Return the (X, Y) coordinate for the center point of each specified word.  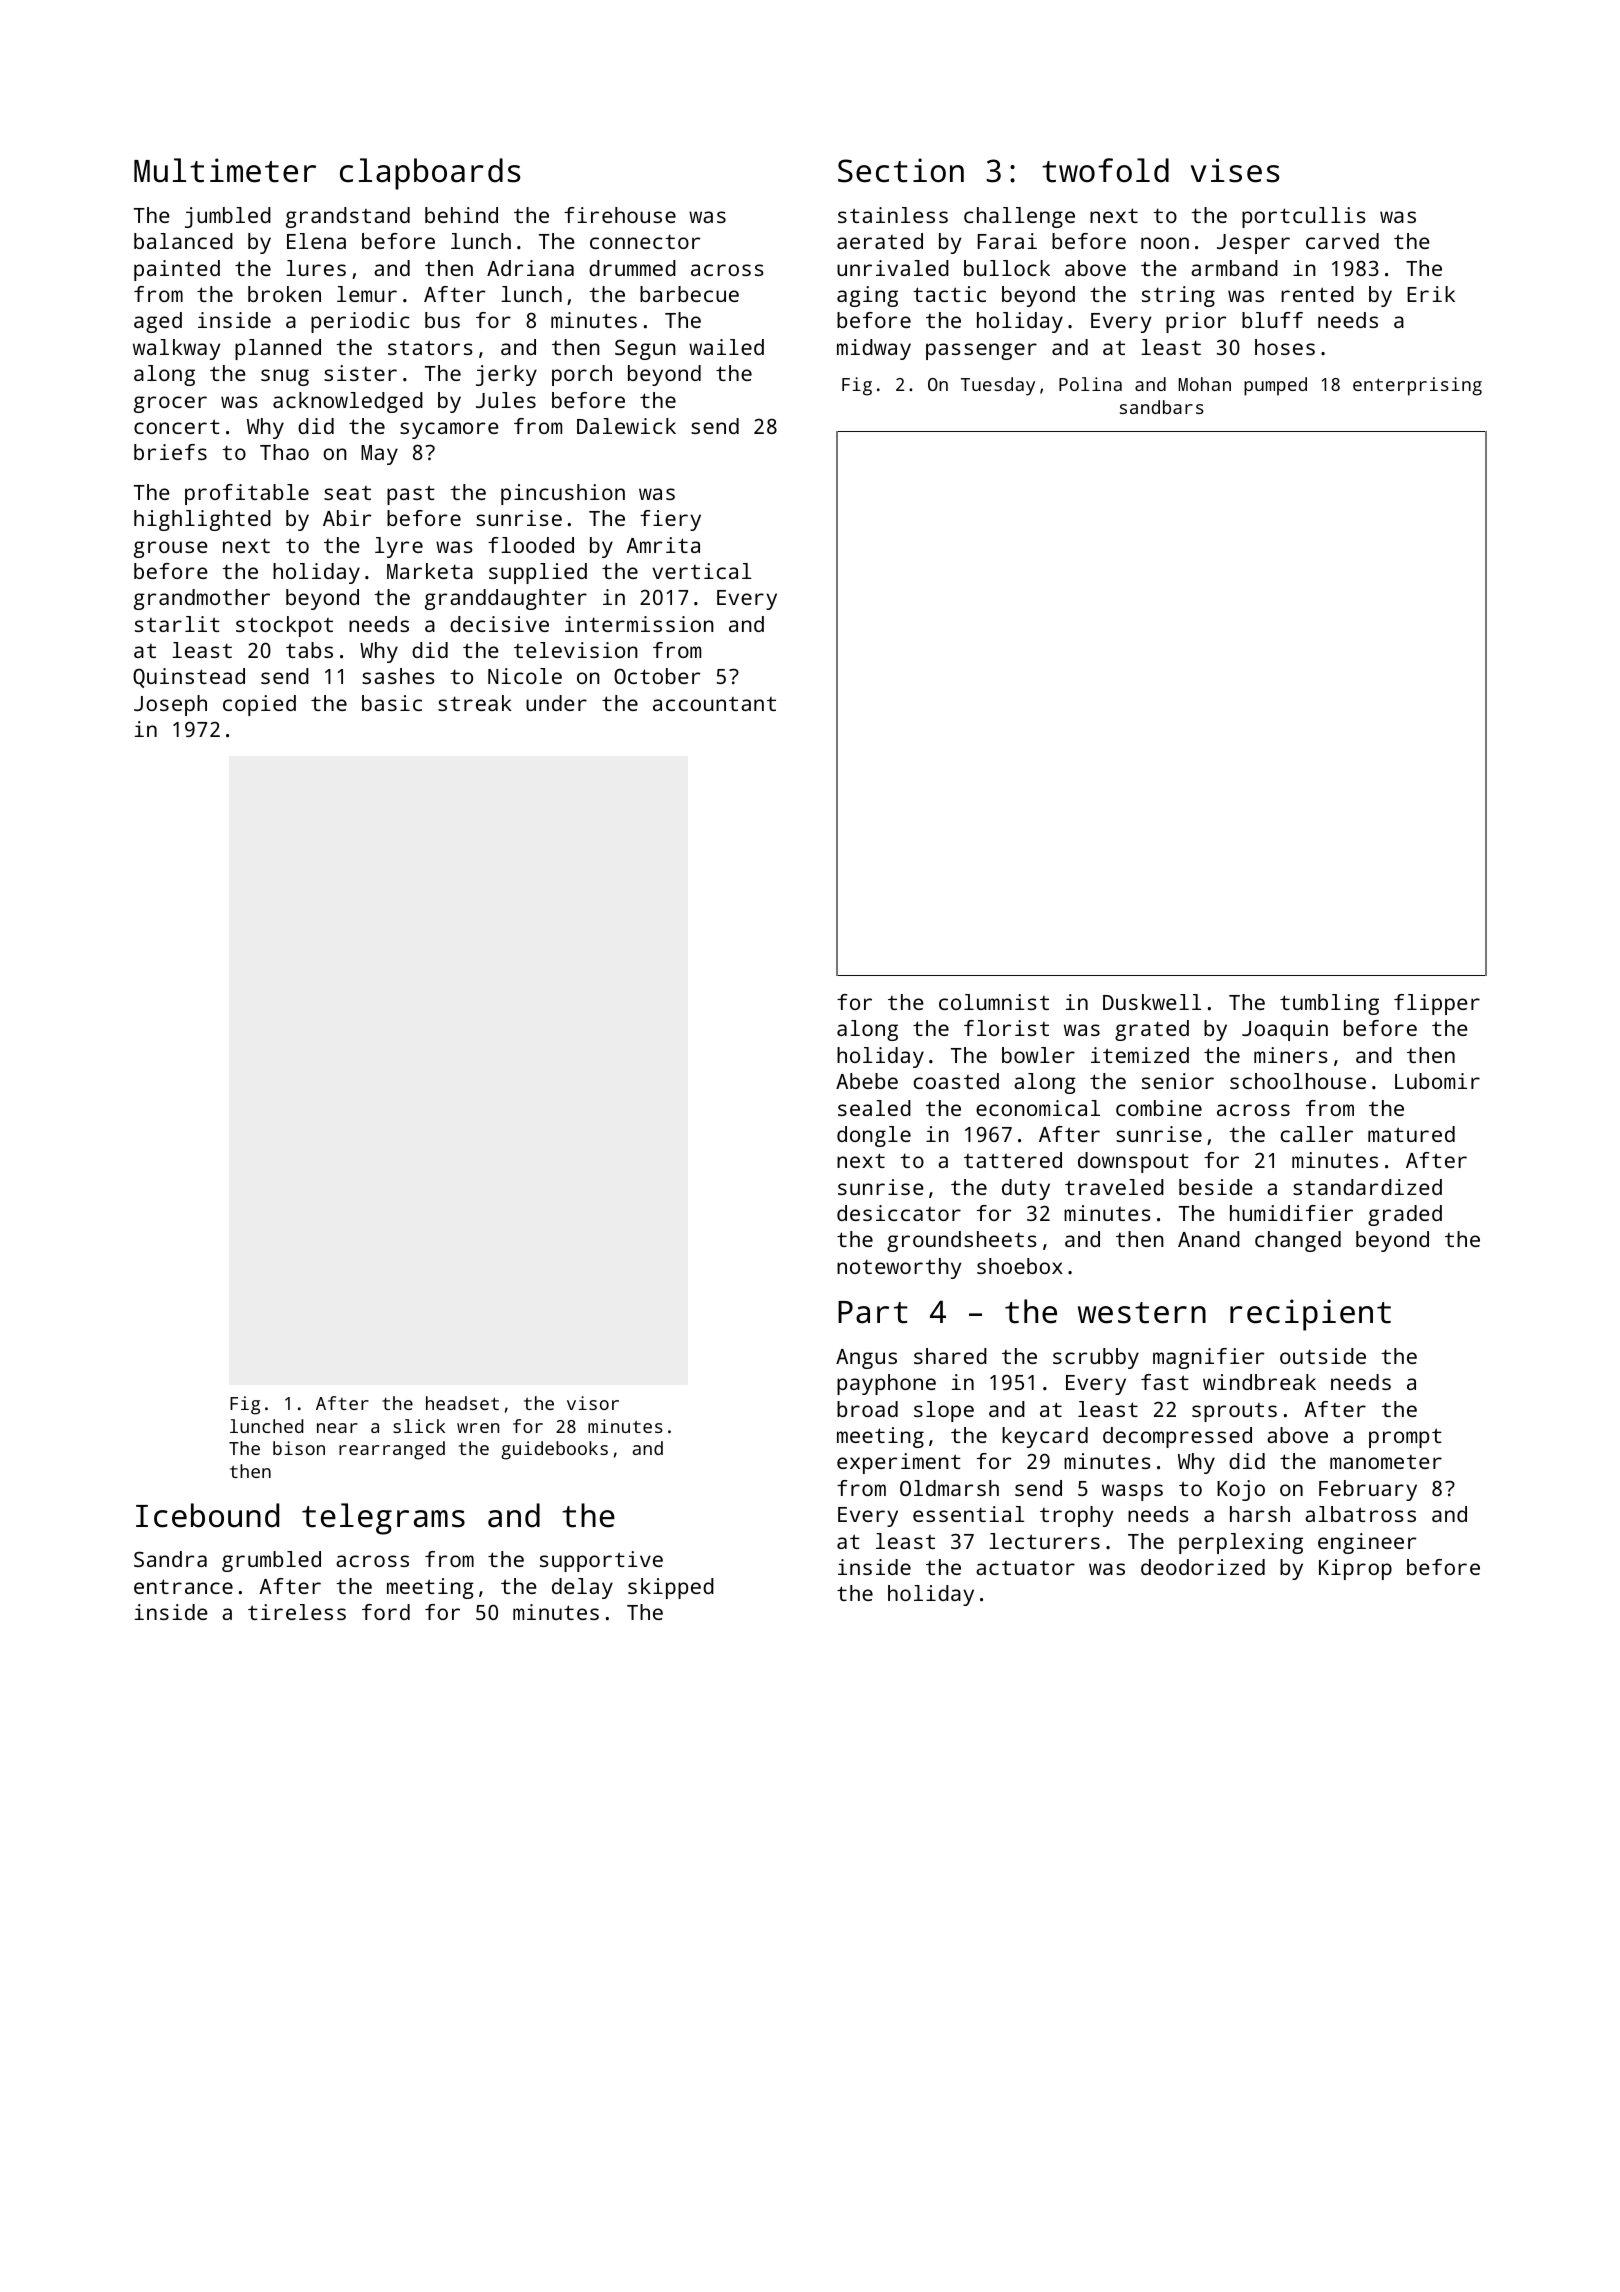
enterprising (1417, 386)
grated (1152, 1030)
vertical (701, 571)
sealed (874, 1108)
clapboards (430, 174)
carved (1342, 241)
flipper (1437, 1004)
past (411, 495)
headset (462, 1403)
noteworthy (899, 1268)
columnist (994, 1002)
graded (1405, 1215)
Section (901, 170)
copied (259, 705)
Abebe (867, 1081)
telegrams (383, 1519)
